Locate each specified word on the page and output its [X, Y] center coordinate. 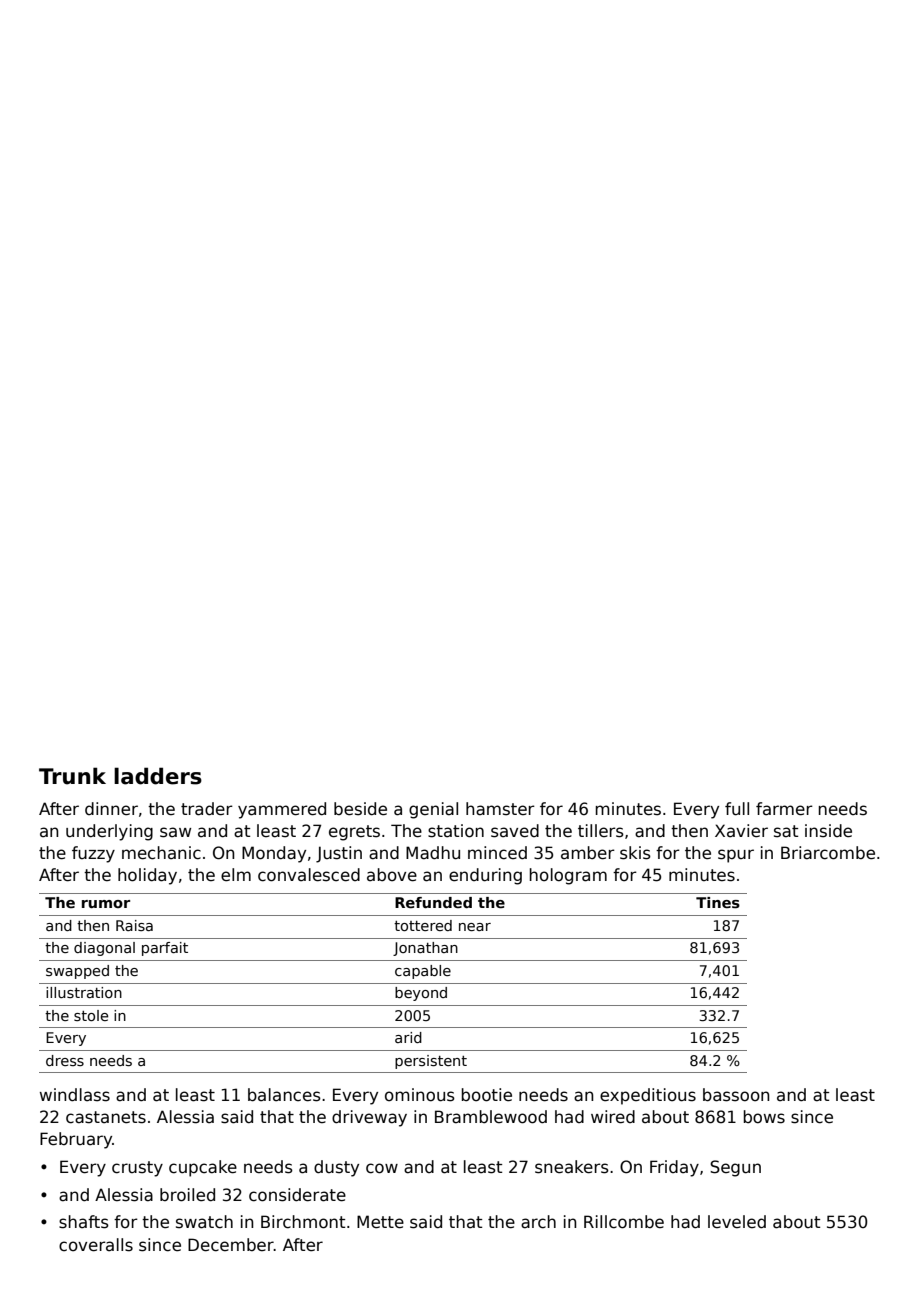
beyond [421, 994]
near [475, 927]
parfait [165, 949]
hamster [500, 809]
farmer [784, 809]
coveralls [96, 1245]
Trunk [72, 776]
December [231, 1245]
